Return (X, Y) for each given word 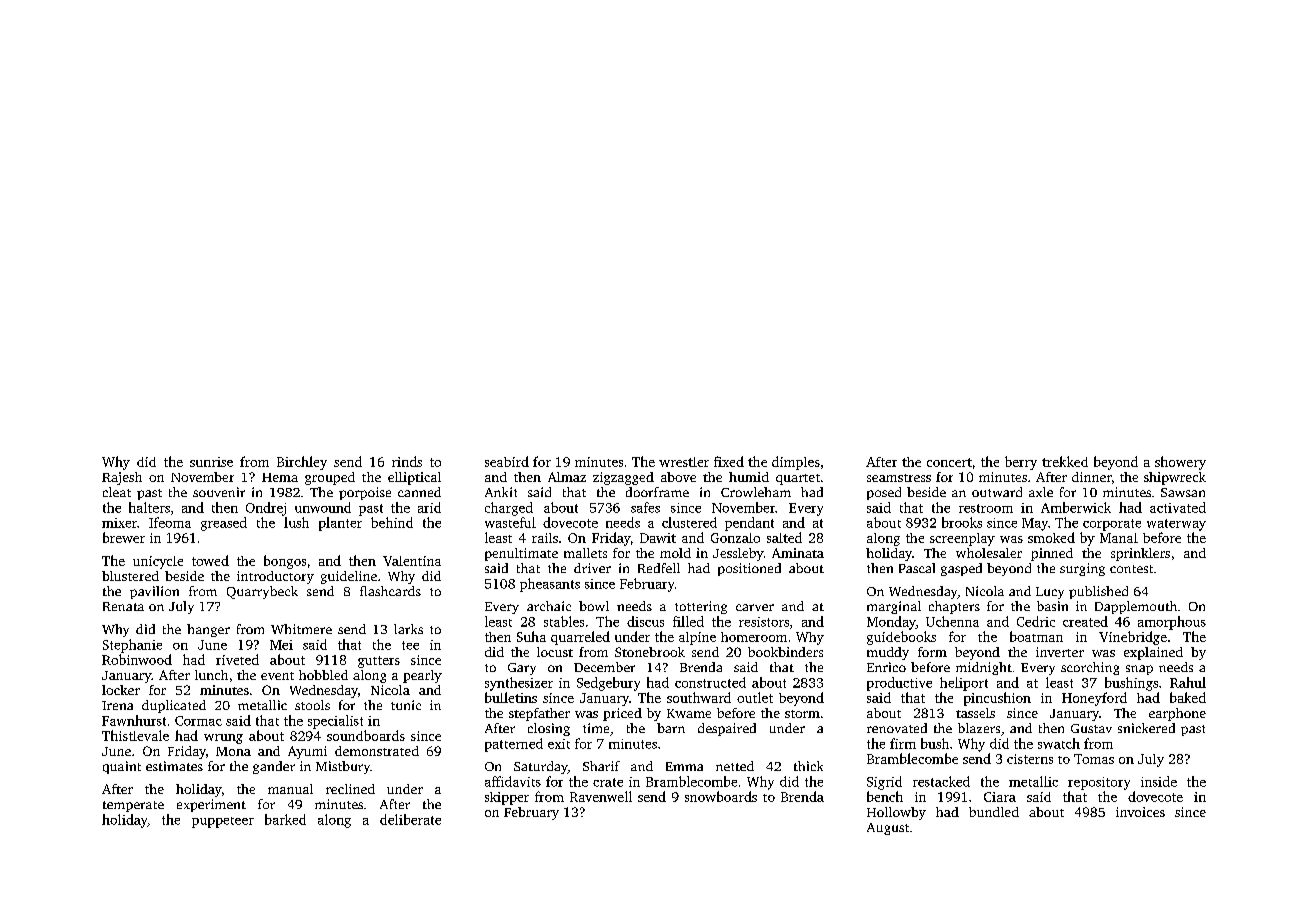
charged (509, 509)
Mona (233, 751)
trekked (1065, 461)
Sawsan (1183, 492)
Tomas (1094, 759)
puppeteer (223, 822)
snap (1139, 670)
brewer (124, 537)
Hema (280, 477)
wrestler (684, 462)
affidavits (513, 781)
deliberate (410, 819)
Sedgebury (608, 684)
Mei (281, 645)
